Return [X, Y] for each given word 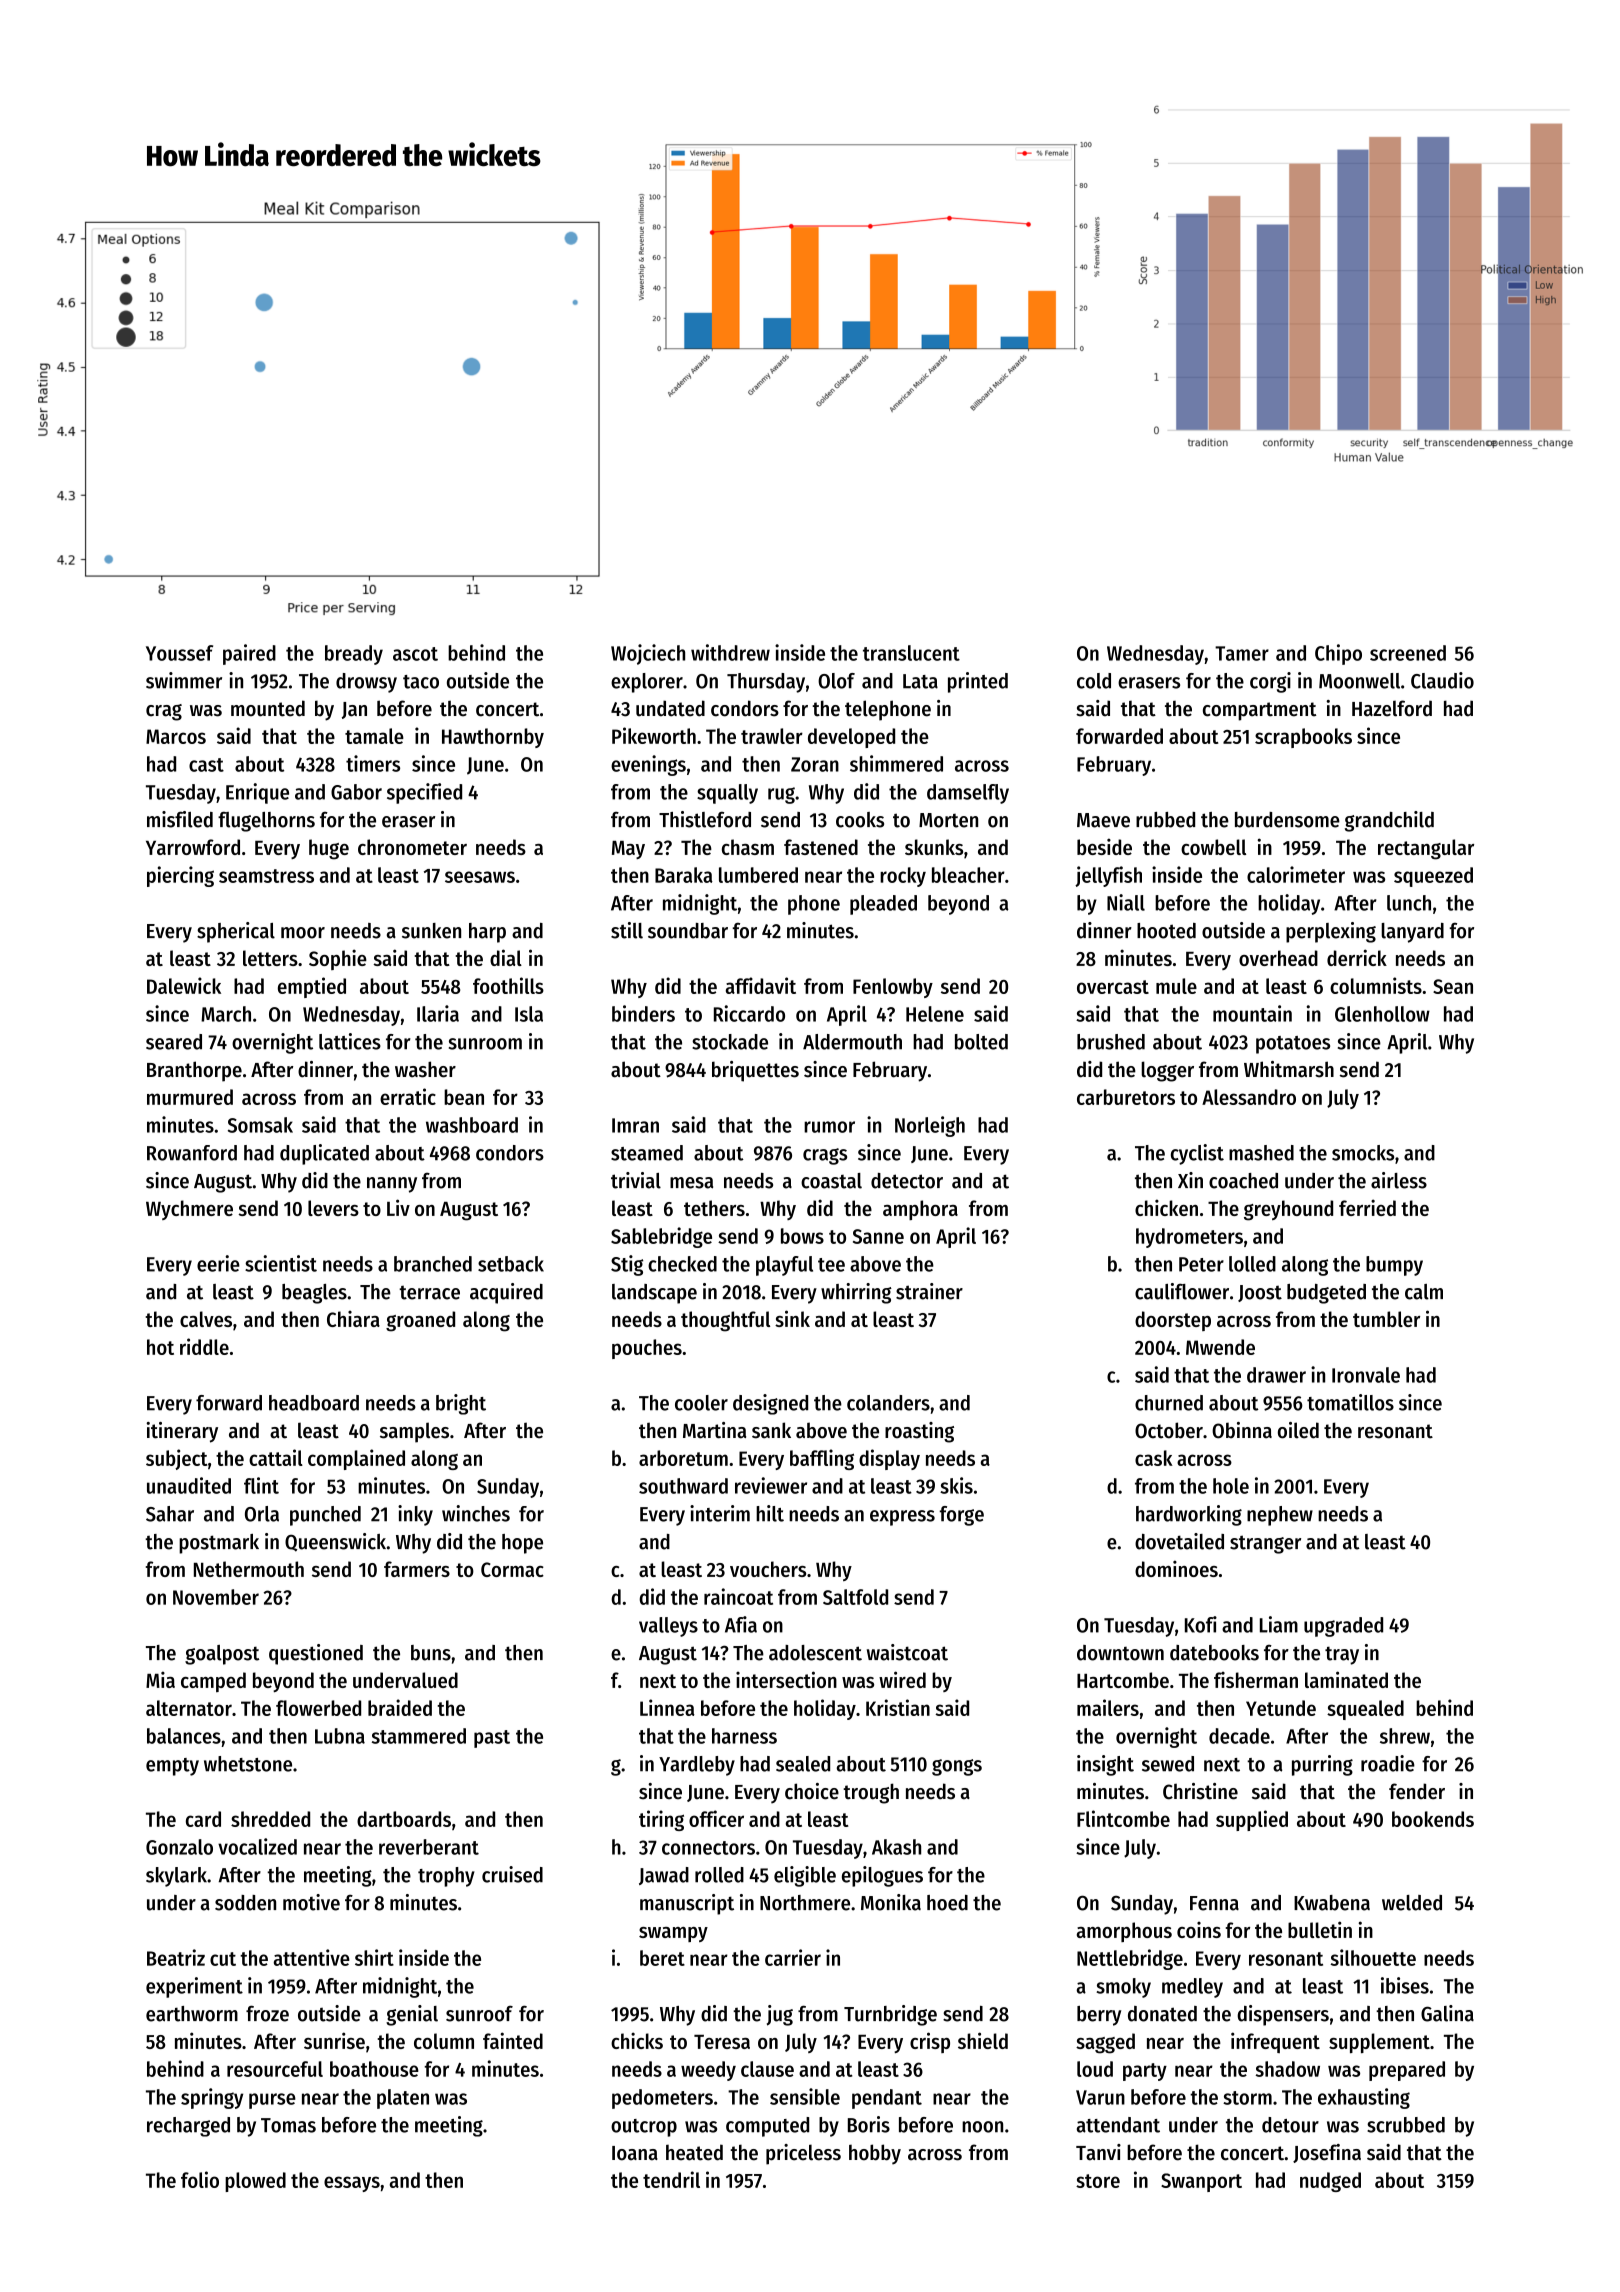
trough [871, 1793]
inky [415, 1515]
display [889, 1459]
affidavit [761, 985]
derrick [1357, 957]
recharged [188, 2127]
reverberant [429, 1847]
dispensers [1283, 2015]
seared [174, 1042]
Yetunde [1281, 1708]
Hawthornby [493, 738]
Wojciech [648, 654]
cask [1154, 1458]
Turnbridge [890, 2015]
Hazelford [1392, 708]
